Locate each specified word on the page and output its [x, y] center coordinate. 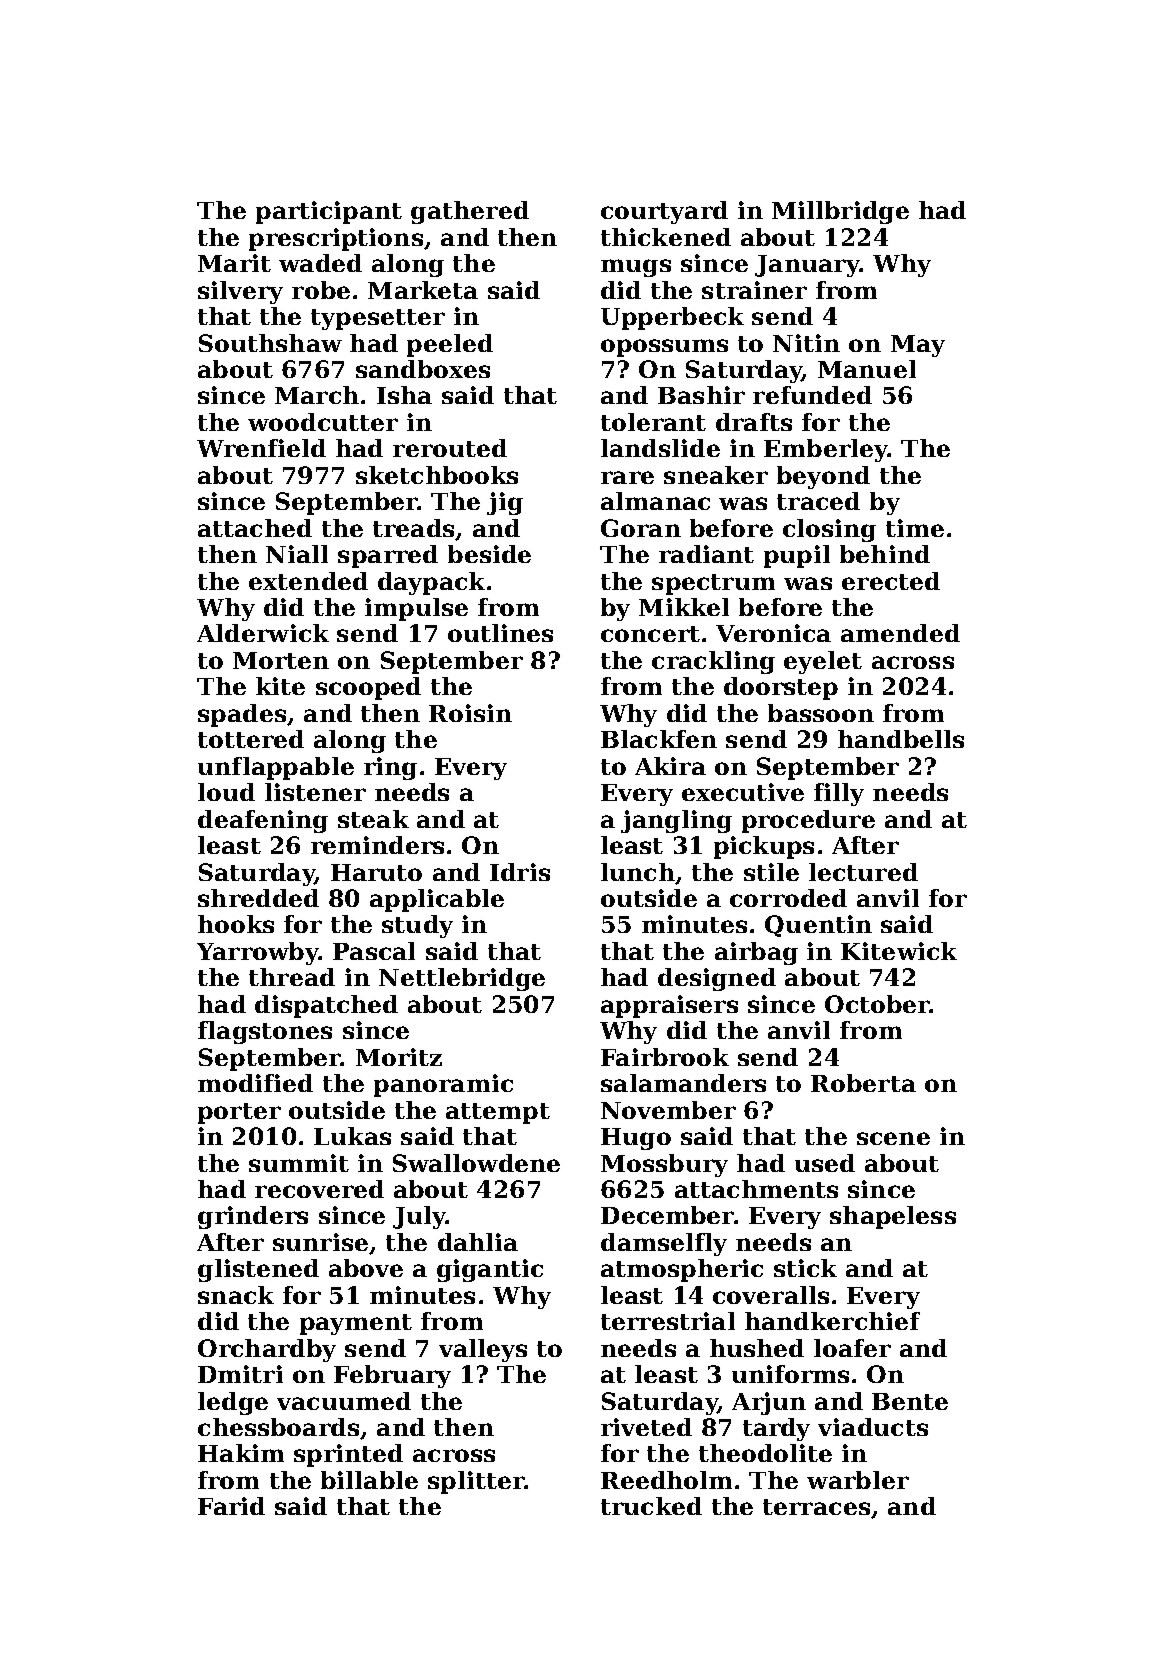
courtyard [664, 212]
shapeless [893, 1217]
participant [329, 212]
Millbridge [840, 212]
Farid [231, 1506]
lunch [638, 872]
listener [315, 792]
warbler [858, 1480]
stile [771, 872]
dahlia [478, 1242]
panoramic [443, 1085]
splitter [476, 1482]
